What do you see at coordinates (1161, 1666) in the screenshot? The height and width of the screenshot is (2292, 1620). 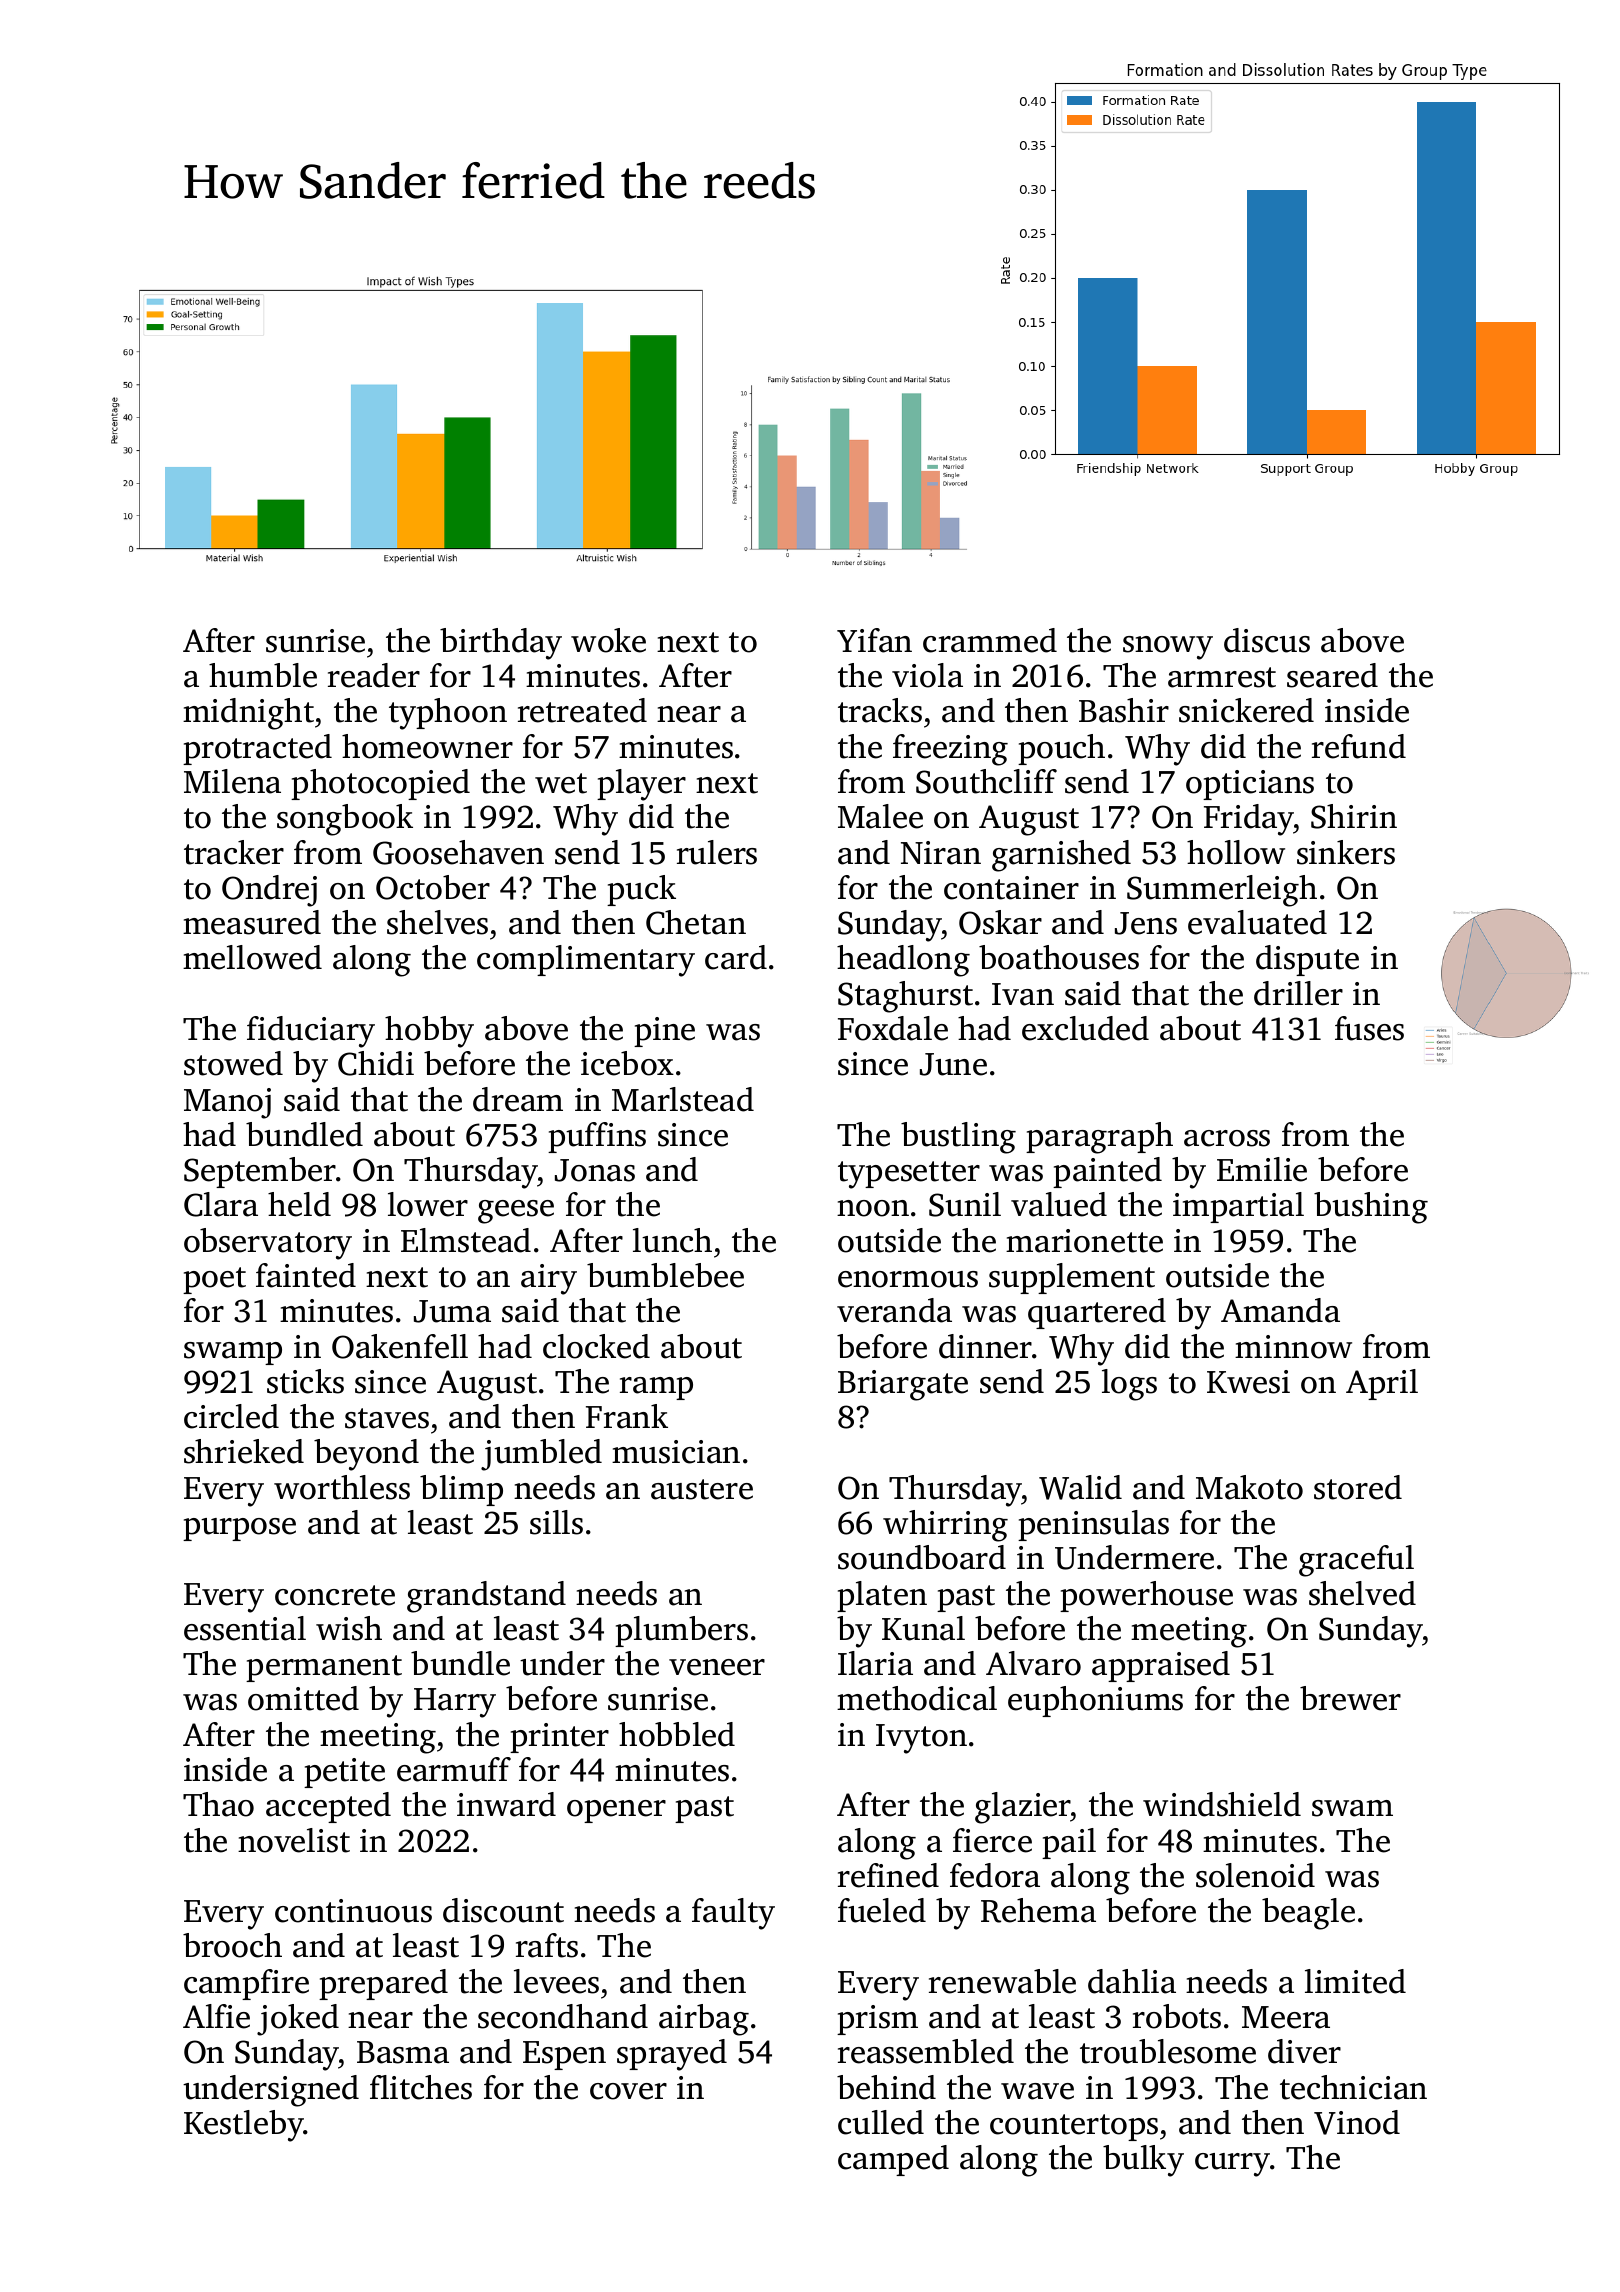 I see `appraised` at bounding box center [1161, 1666].
